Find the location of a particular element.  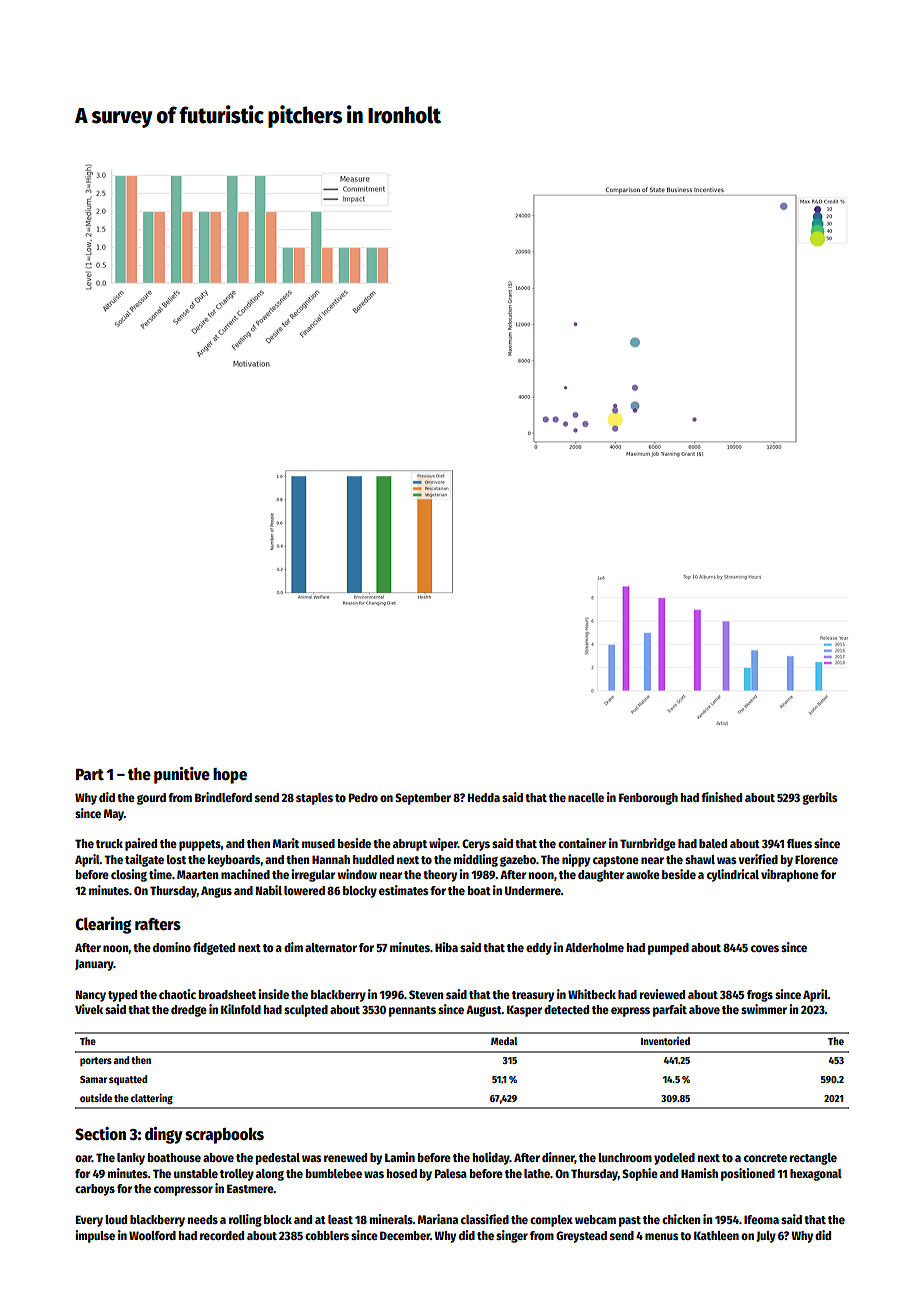

gerbils is located at coordinates (819, 798).
